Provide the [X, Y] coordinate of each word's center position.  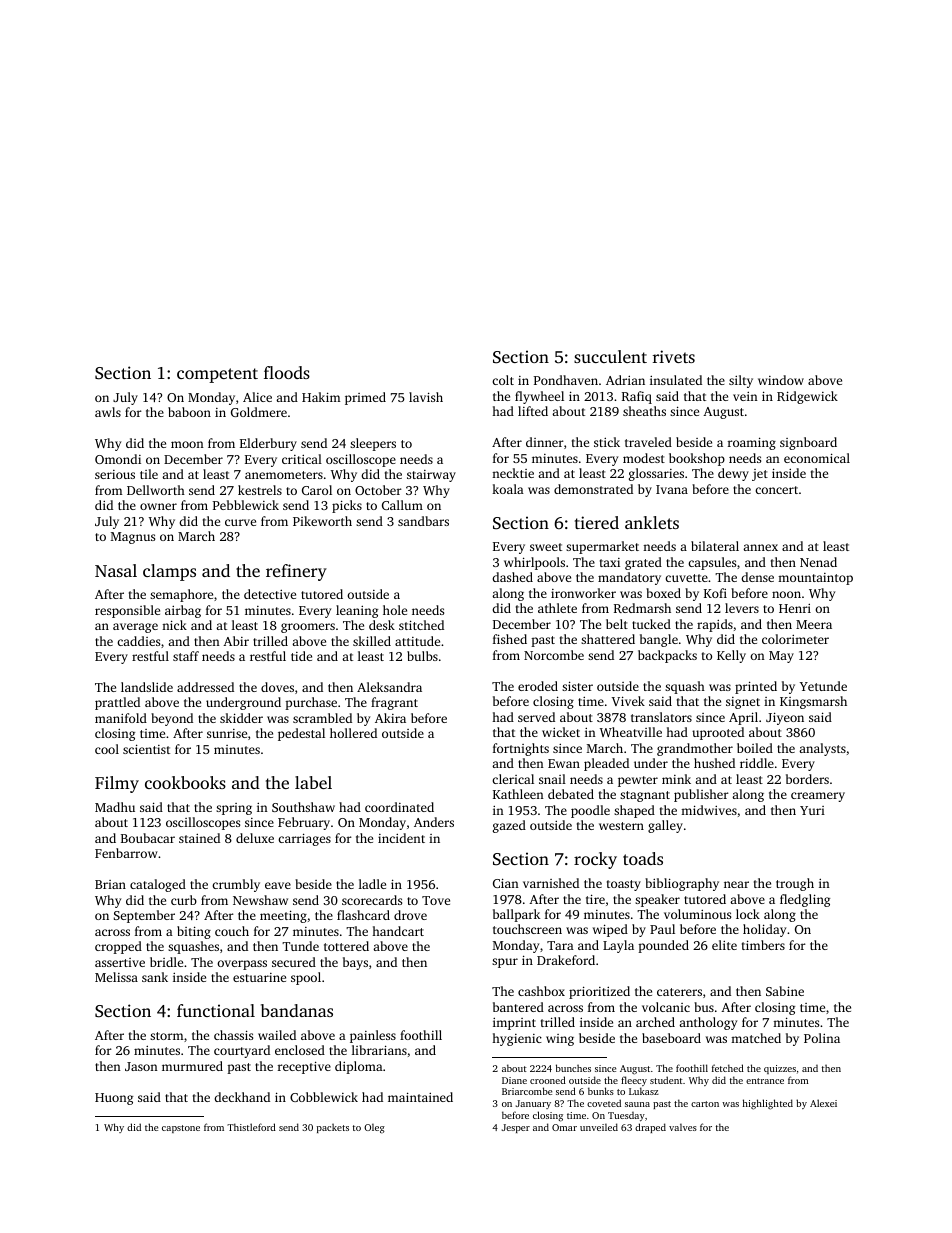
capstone [181, 1129]
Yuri [812, 810]
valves [683, 1127]
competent [217, 375]
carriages [304, 839]
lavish [426, 397]
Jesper [516, 1128]
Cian [506, 883]
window [781, 380]
